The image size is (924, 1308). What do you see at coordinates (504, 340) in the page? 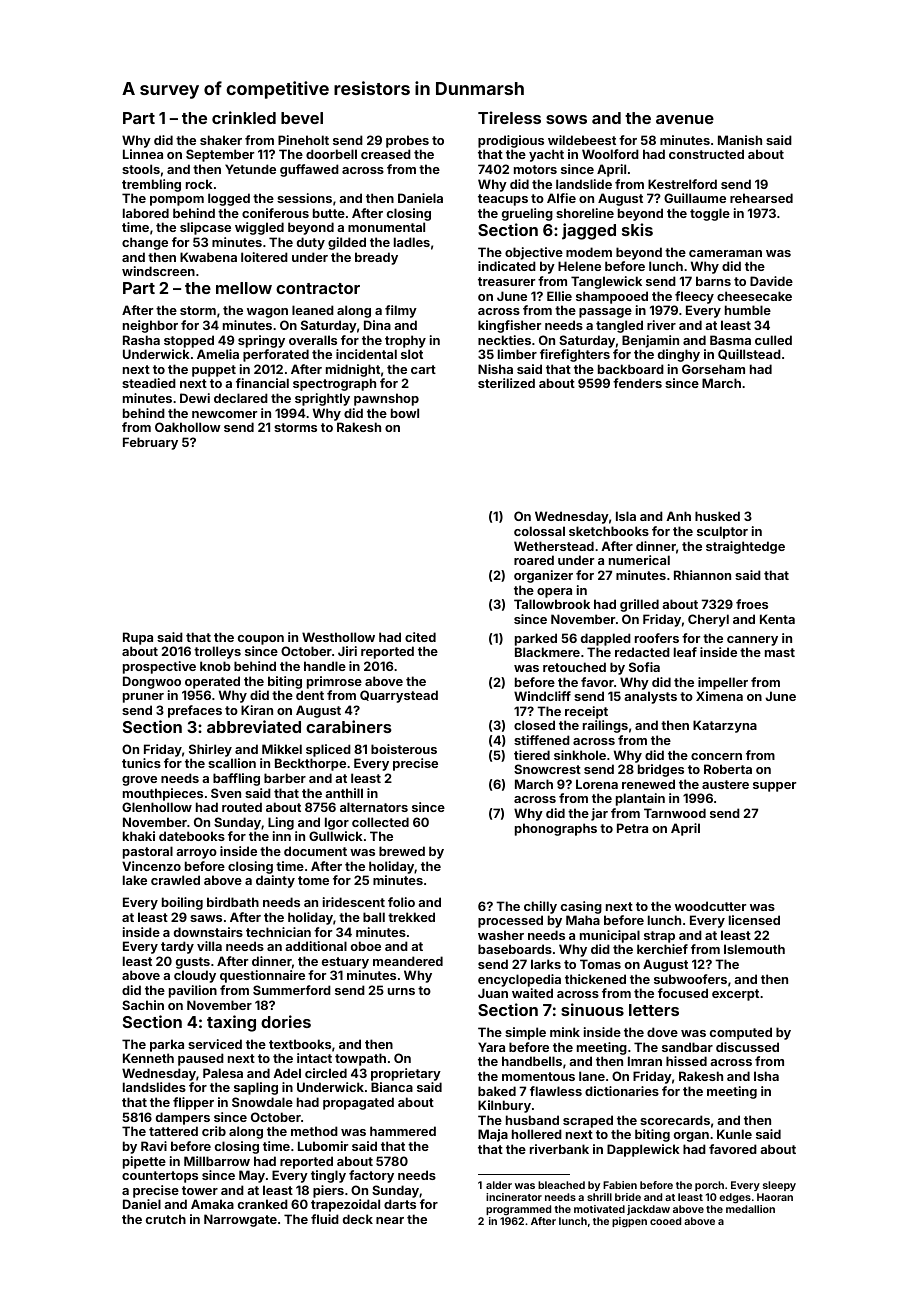
I see `neckties` at bounding box center [504, 340].
